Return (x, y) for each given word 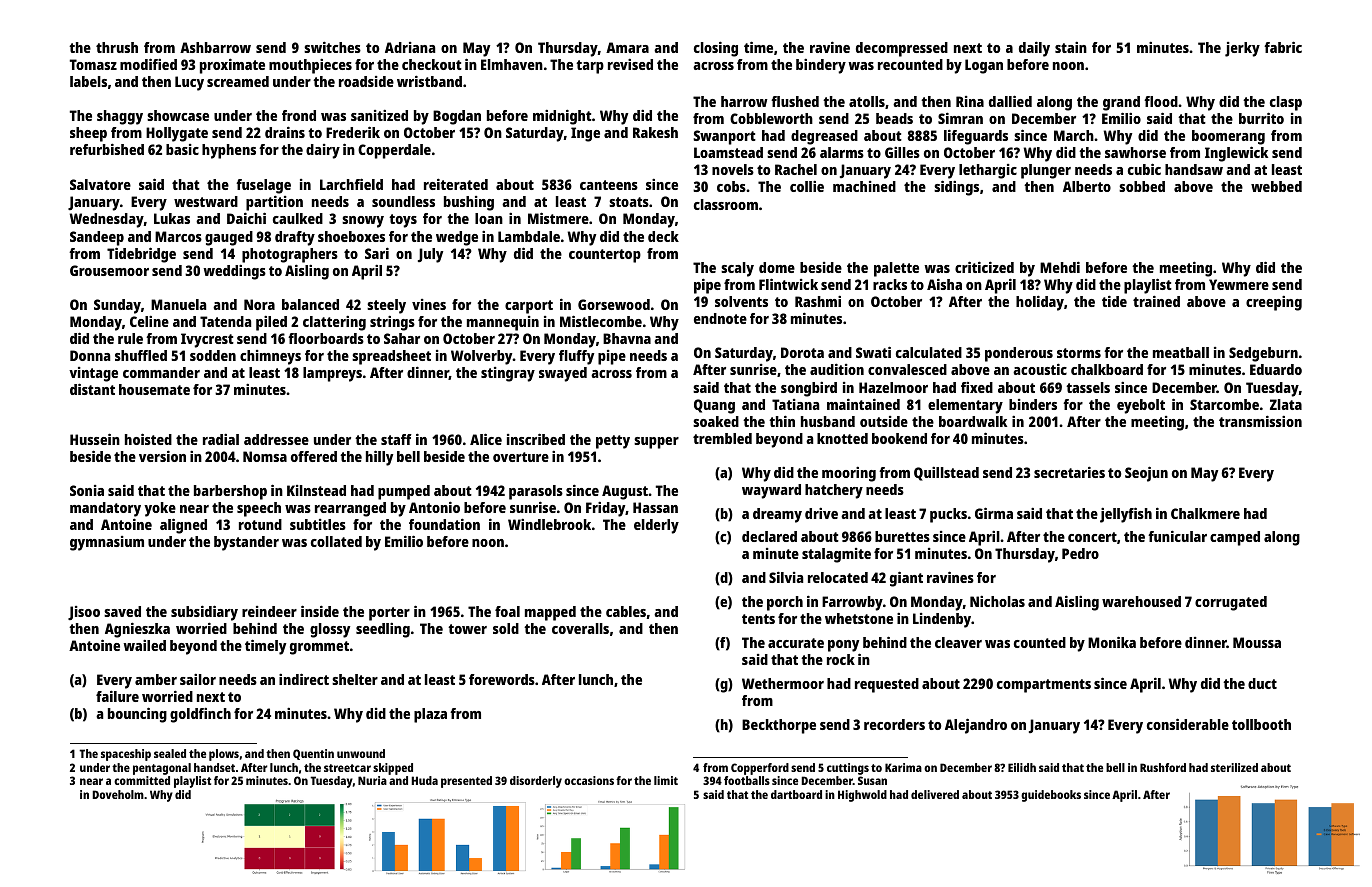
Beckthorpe (779, 726)
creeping (1274, 303)
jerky (1242, 49)
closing (716, 49)
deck (663, 236)
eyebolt (1141, 406)
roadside (366, 81)
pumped (404, 492)
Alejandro (976, 726)
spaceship (126, 755)
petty (613, 442)
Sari (377, 253)
